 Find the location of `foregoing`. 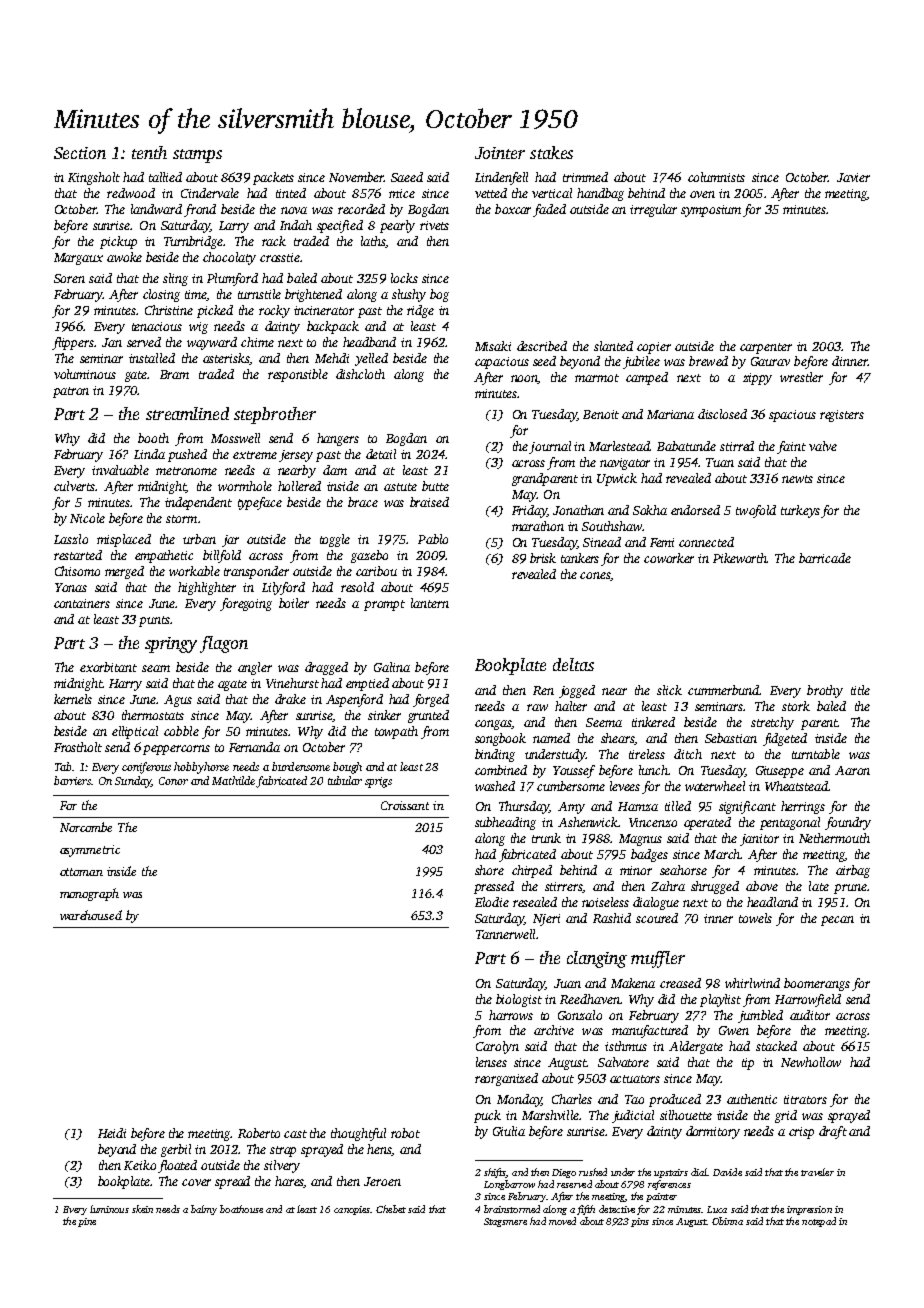

foregoing is located at coordinates (246, 604).
